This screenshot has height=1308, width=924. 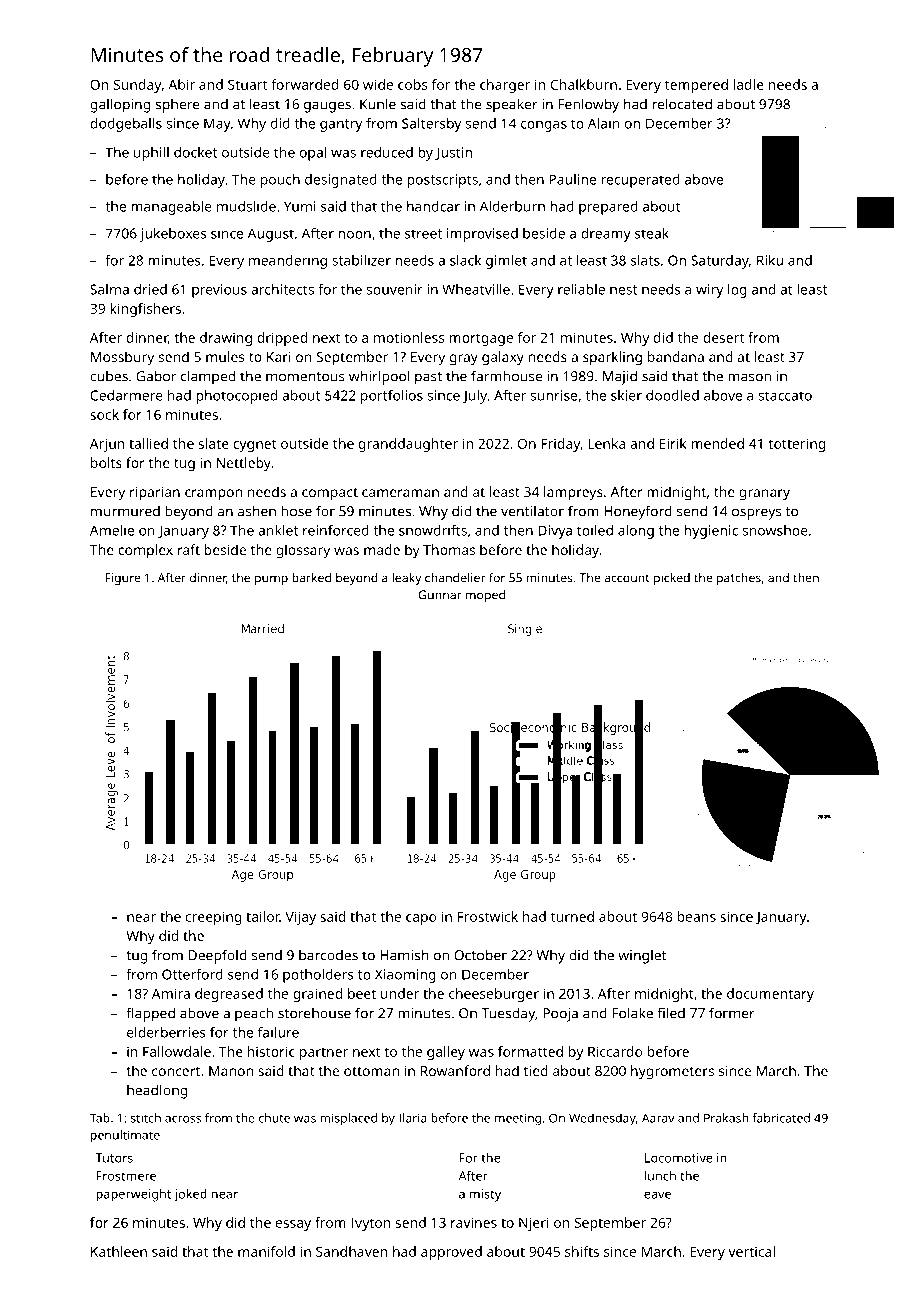 I want to click on tailor, so click(x=263, y=916).
